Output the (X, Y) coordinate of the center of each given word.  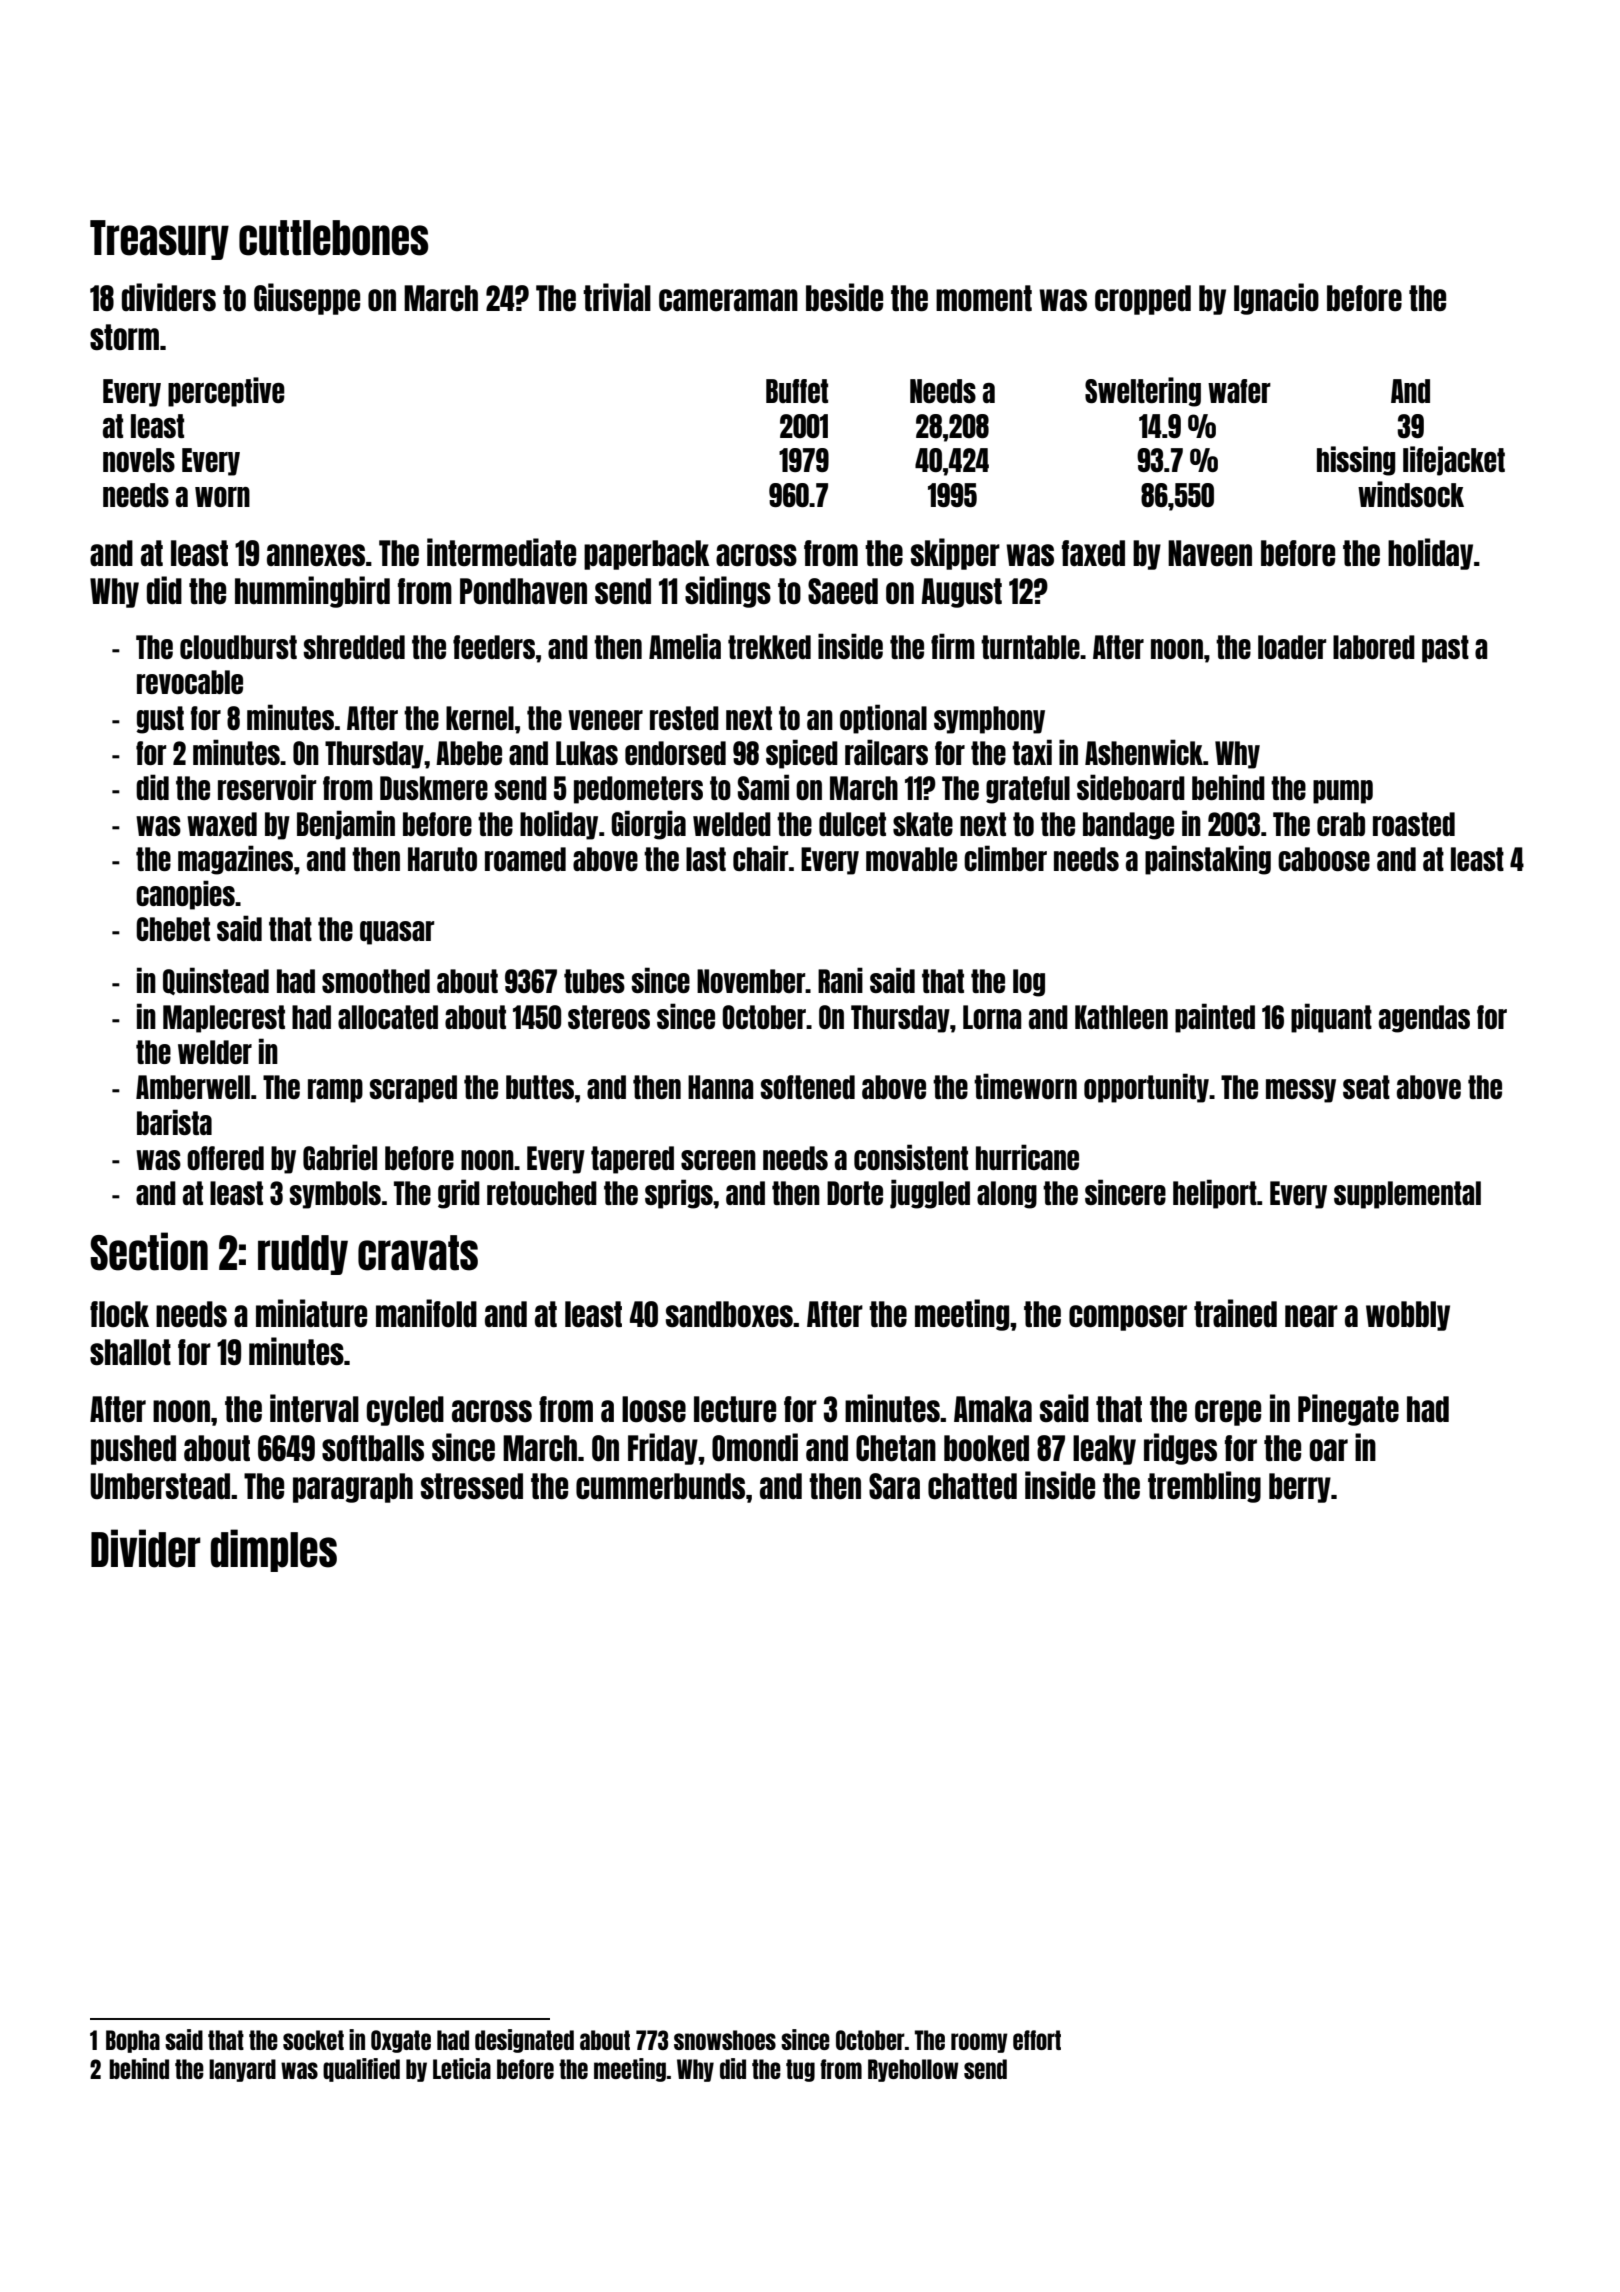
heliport (1215, 1194)
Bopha (133, 2041)
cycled (405, 1411)
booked (986, 1448)
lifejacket (1454, 461)
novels (139, 460)
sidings (728, 592)
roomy (979, 2043)
